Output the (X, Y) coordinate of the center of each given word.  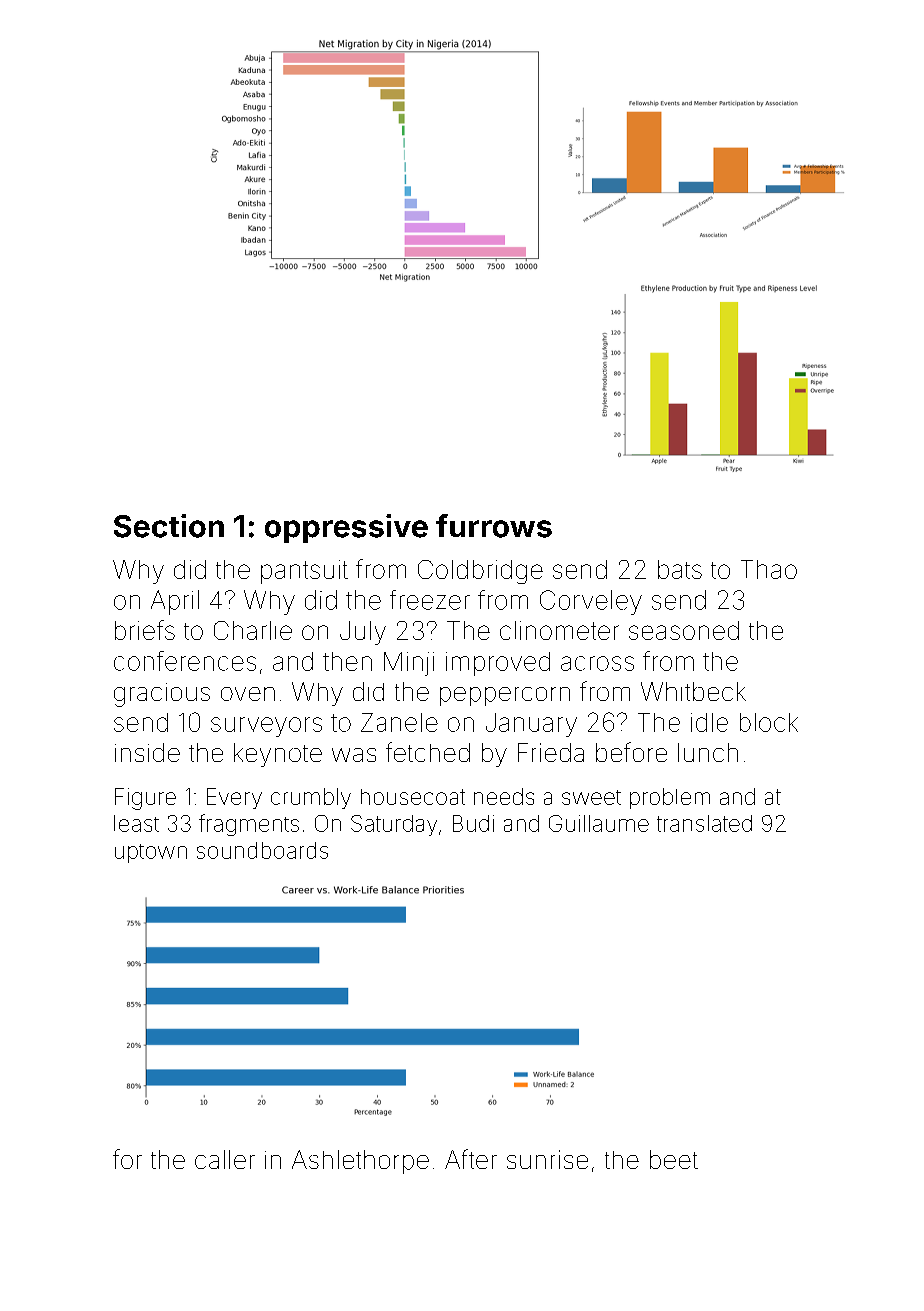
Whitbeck (693, 691)
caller (225, 1159)
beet (674, 1159)
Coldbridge (480, 572)
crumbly (311, 798)
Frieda (551, 752)
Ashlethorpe (360, 1162)
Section (169, 526)
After (471, 1159)
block (769, 722)
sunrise (547, 1159)
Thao (769, 569)
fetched (428, 752)
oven (248, 694)
